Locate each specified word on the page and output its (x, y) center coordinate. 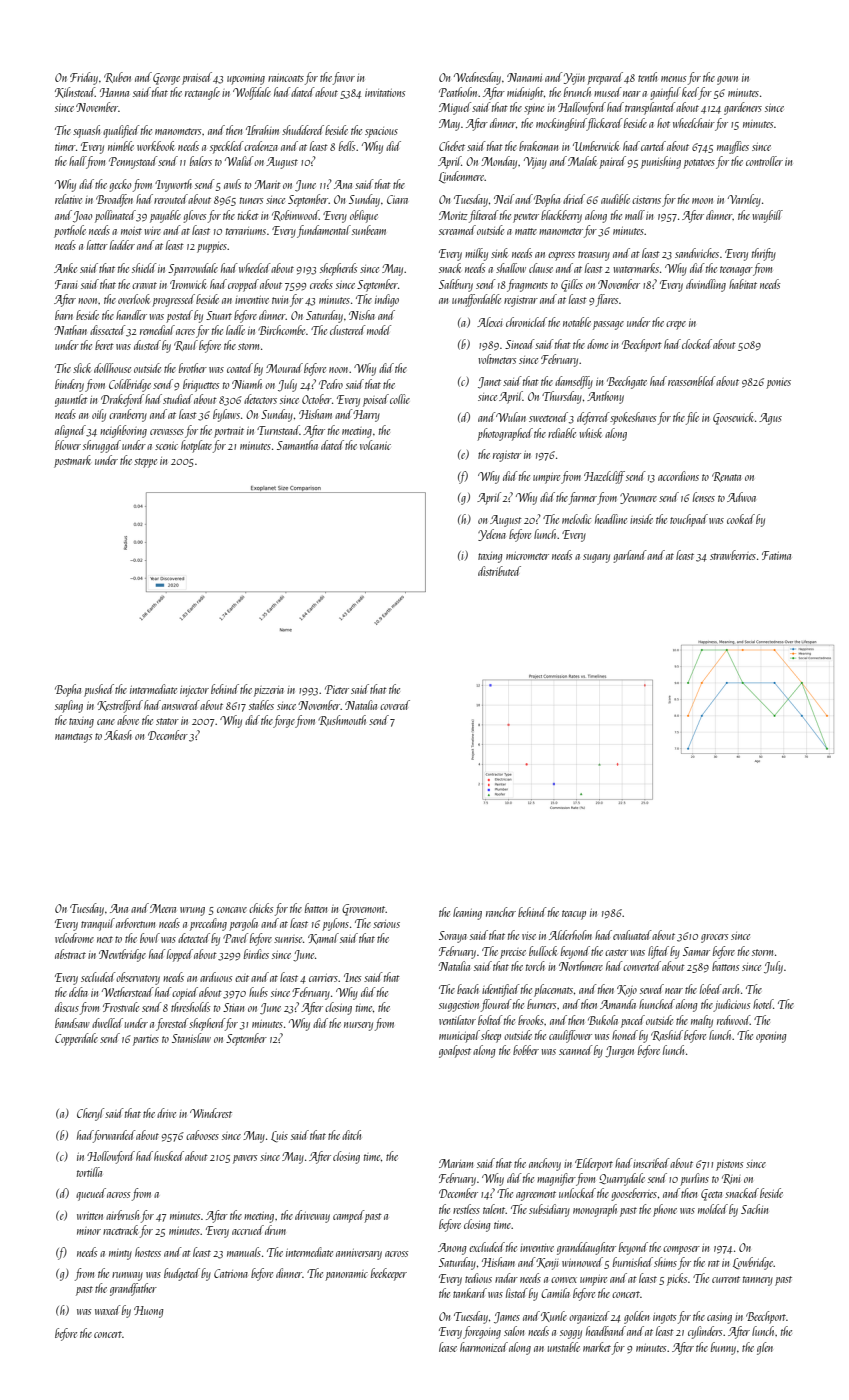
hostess (148, 1252)
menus (673, 79)
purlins (694, 1179)
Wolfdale (252, 93)
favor (344, 78)
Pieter (337, 689)
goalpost (455, 1051)
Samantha (297, 445)
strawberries (733, 555)
